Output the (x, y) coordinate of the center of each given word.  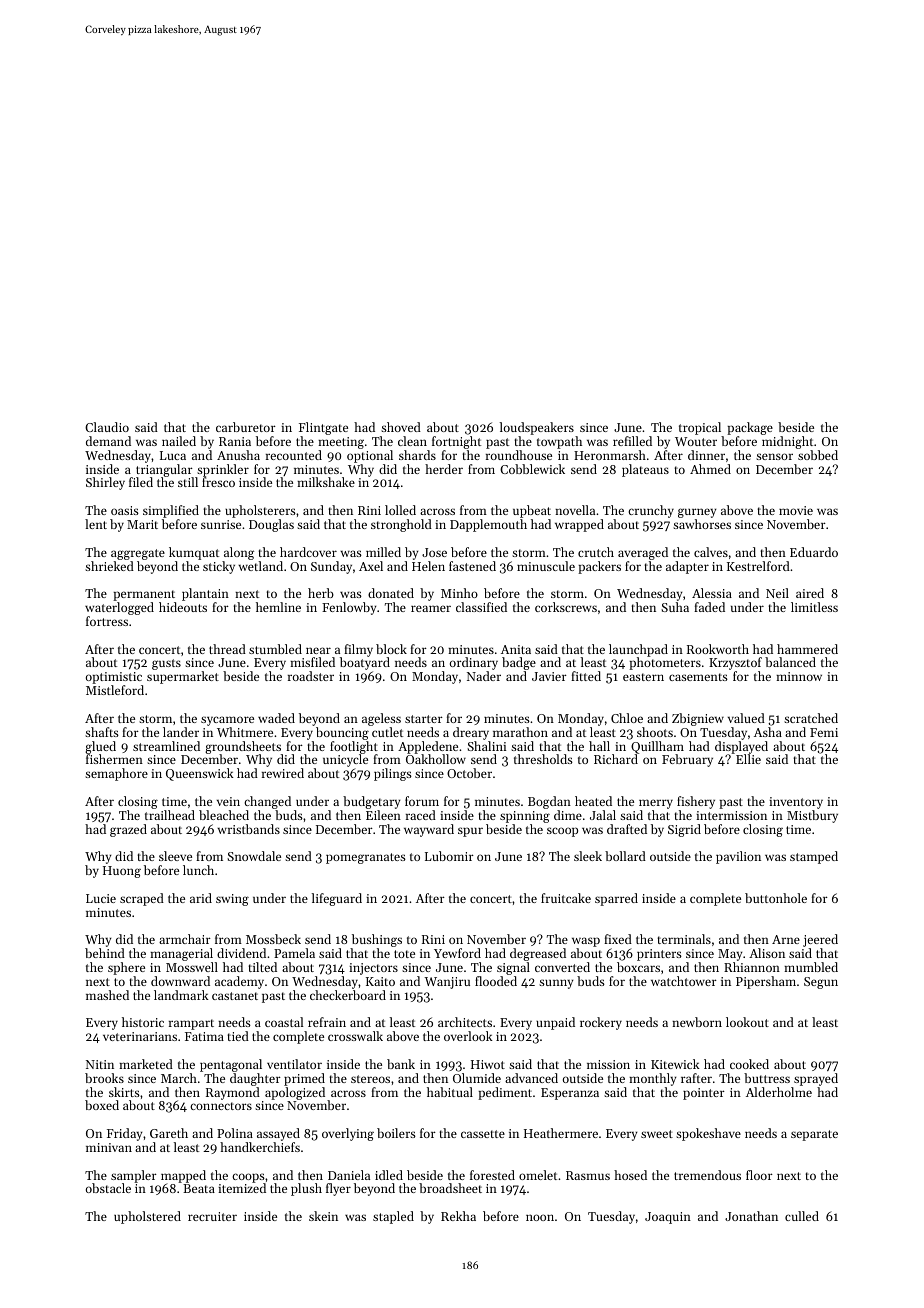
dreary (471, 733)
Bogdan (549, 802)
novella (575, 510)
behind (105, 953)
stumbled (275, 649)
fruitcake (566, 898)
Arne (786, 939)
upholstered (147, 1217)
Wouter (696, 441)
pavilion (738, 857)
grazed (128, 830)
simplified (171, 511)
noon (540, 1217)
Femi (824, 732)
